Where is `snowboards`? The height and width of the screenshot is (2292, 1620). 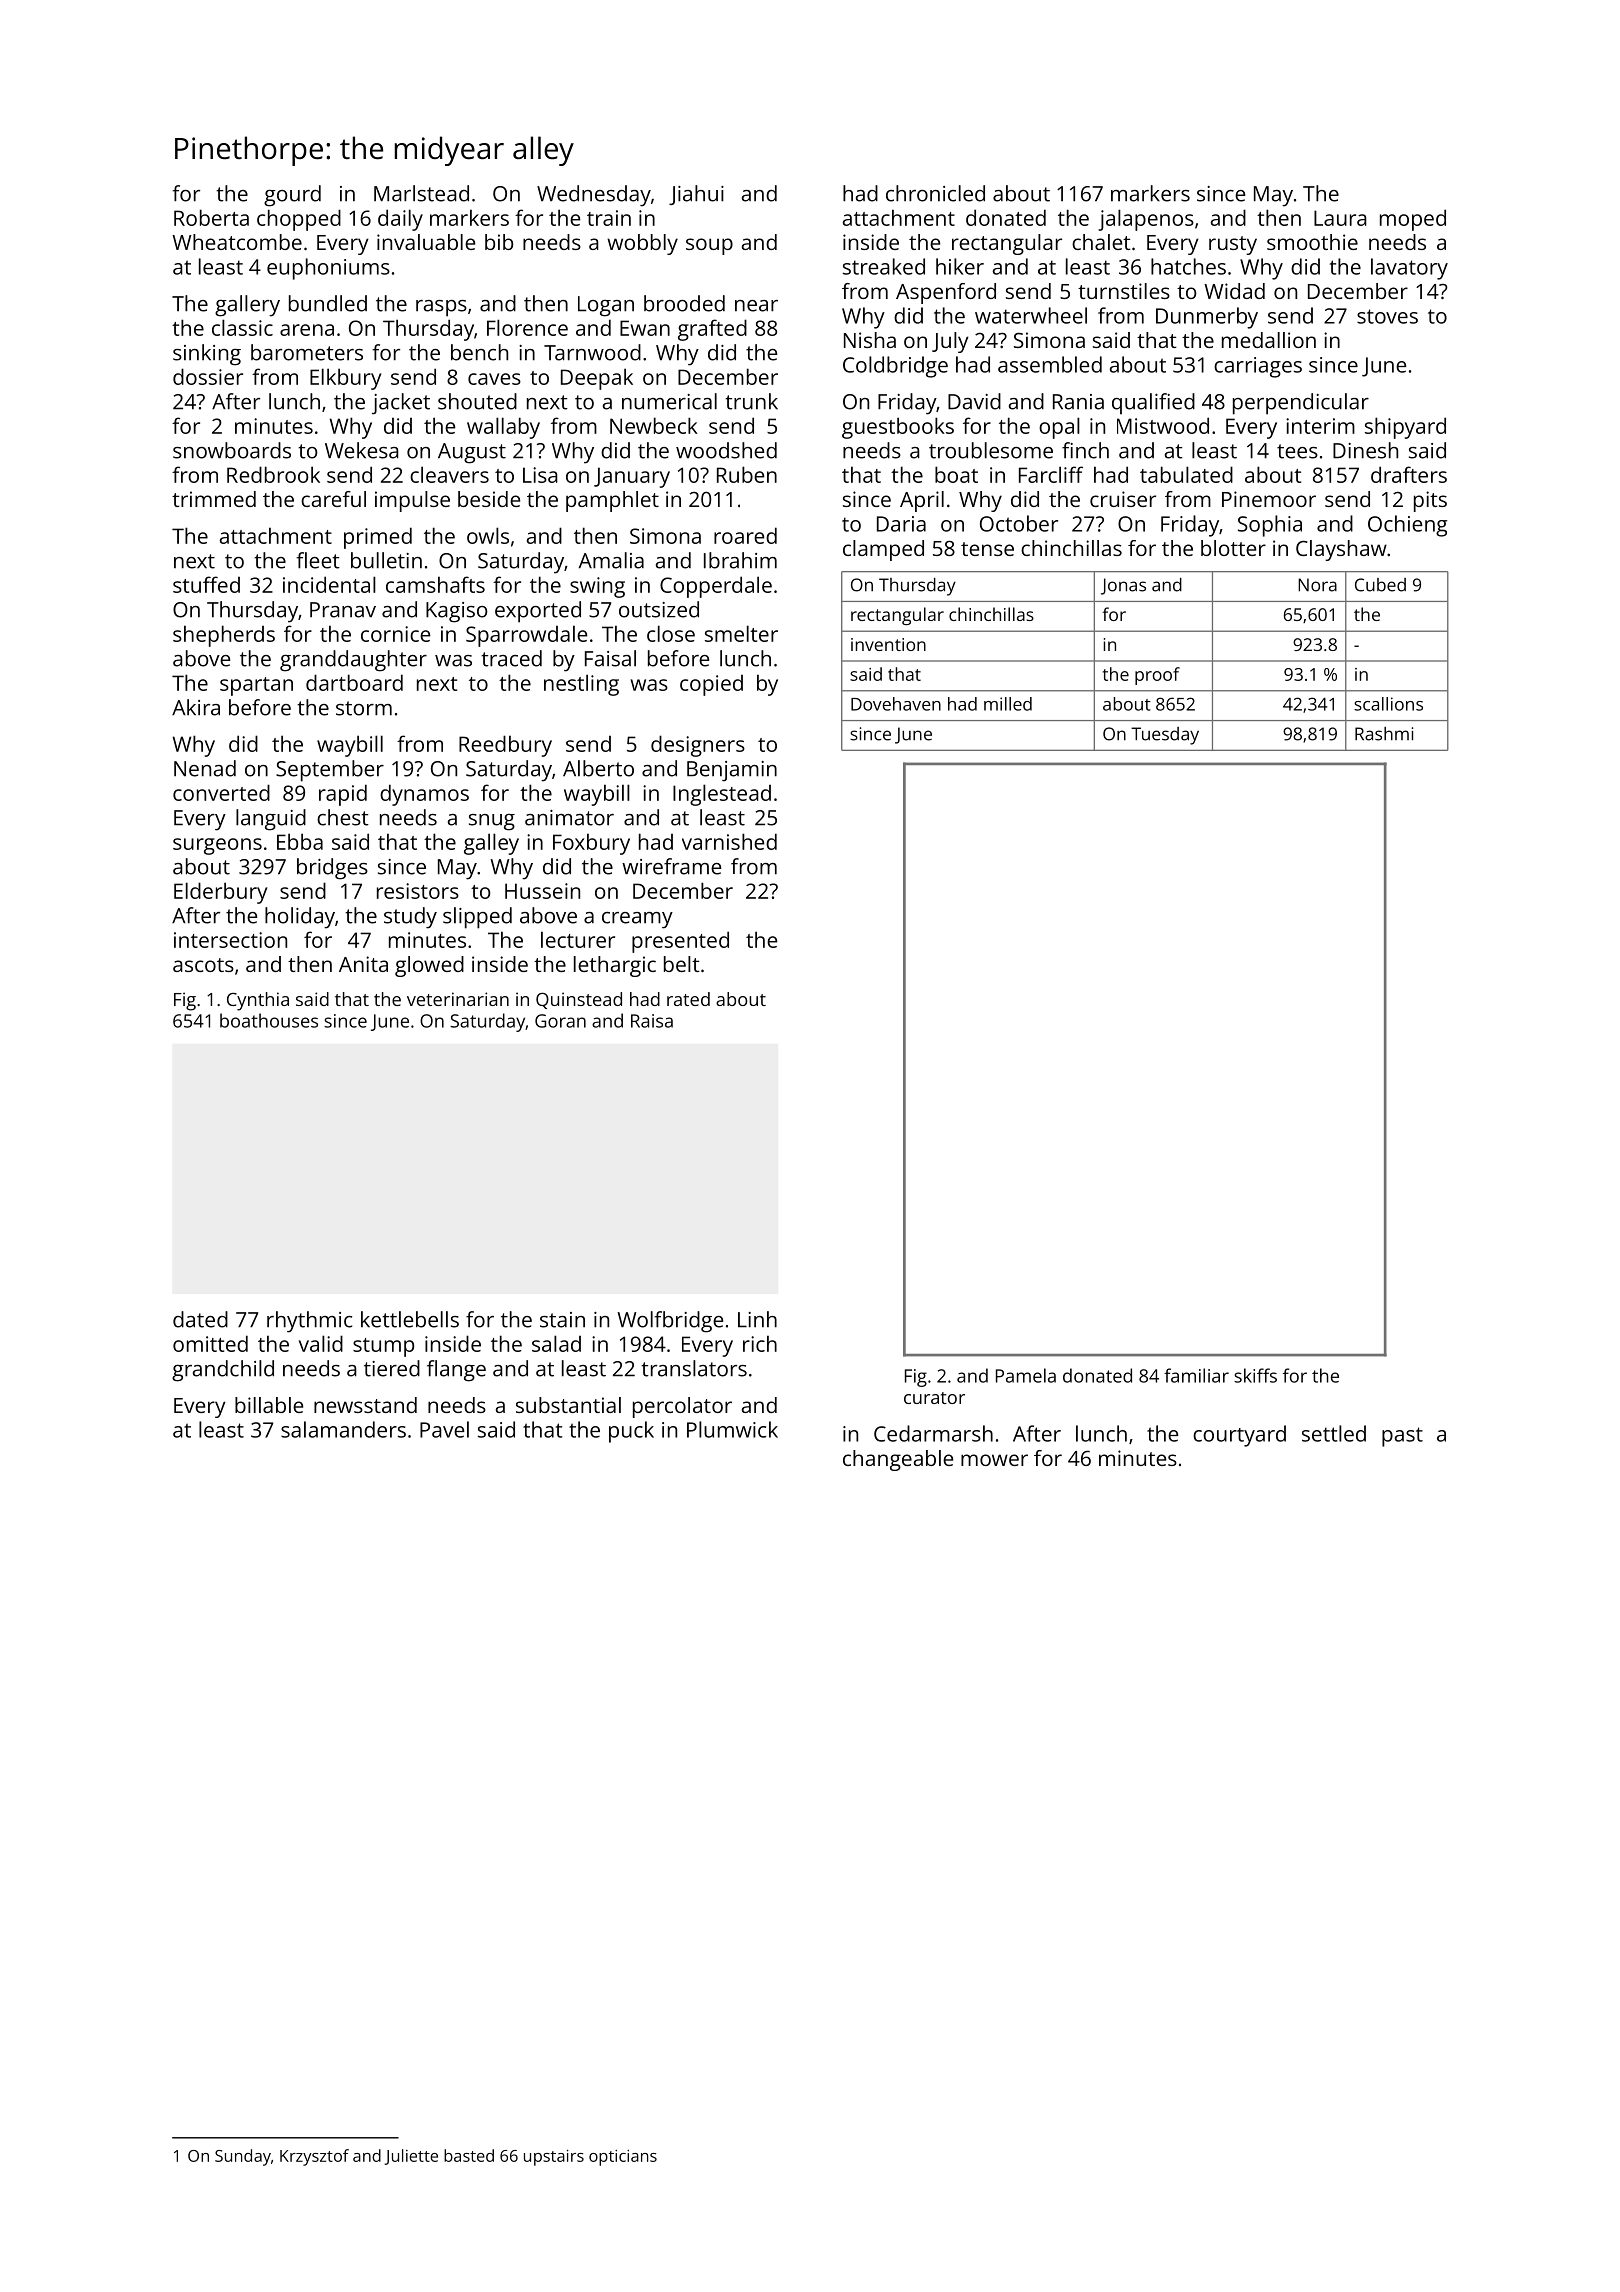 snowboards is located at coordinates (232, 450).
